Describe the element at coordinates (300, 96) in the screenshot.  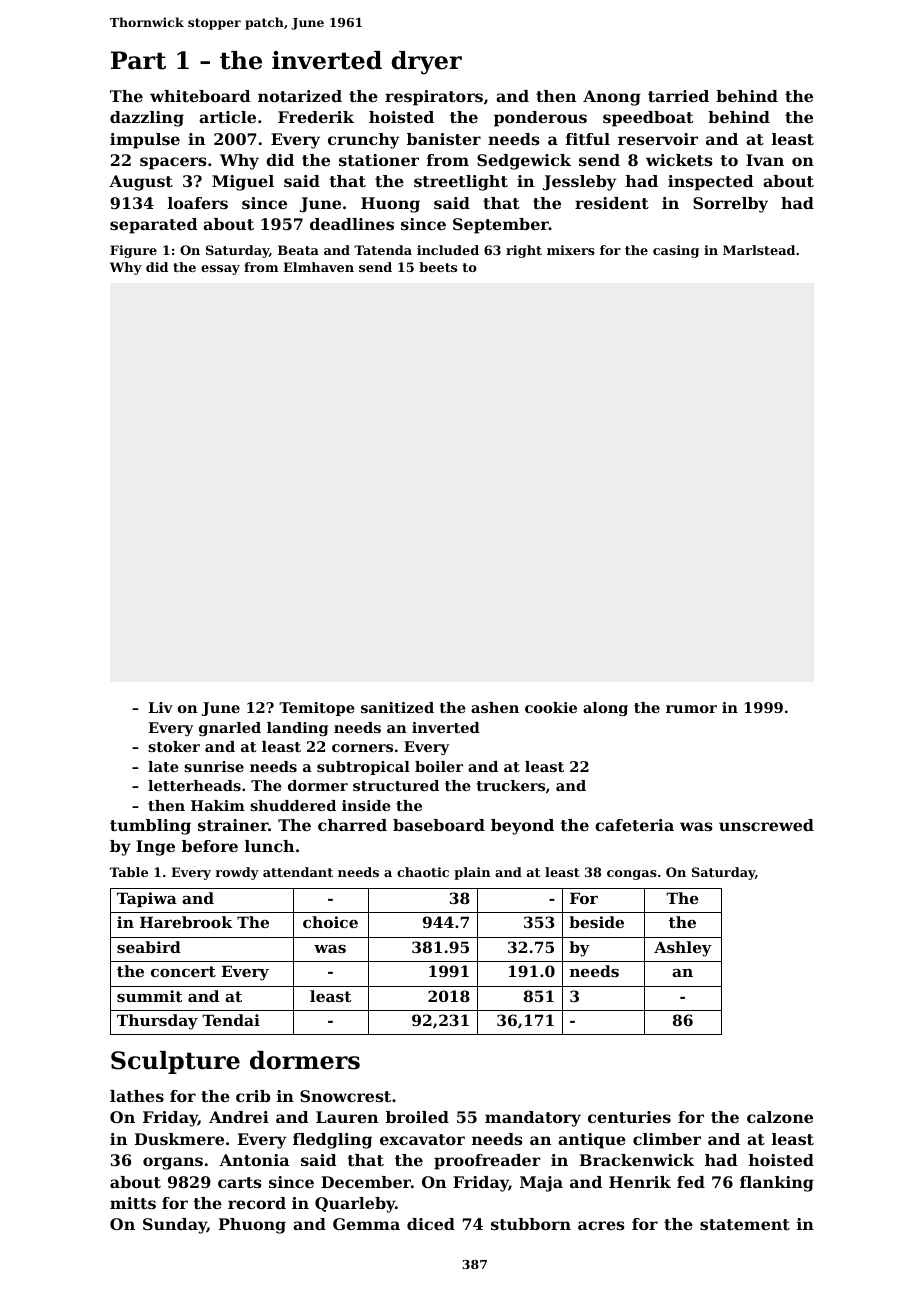
I see `notarized` at that location.
